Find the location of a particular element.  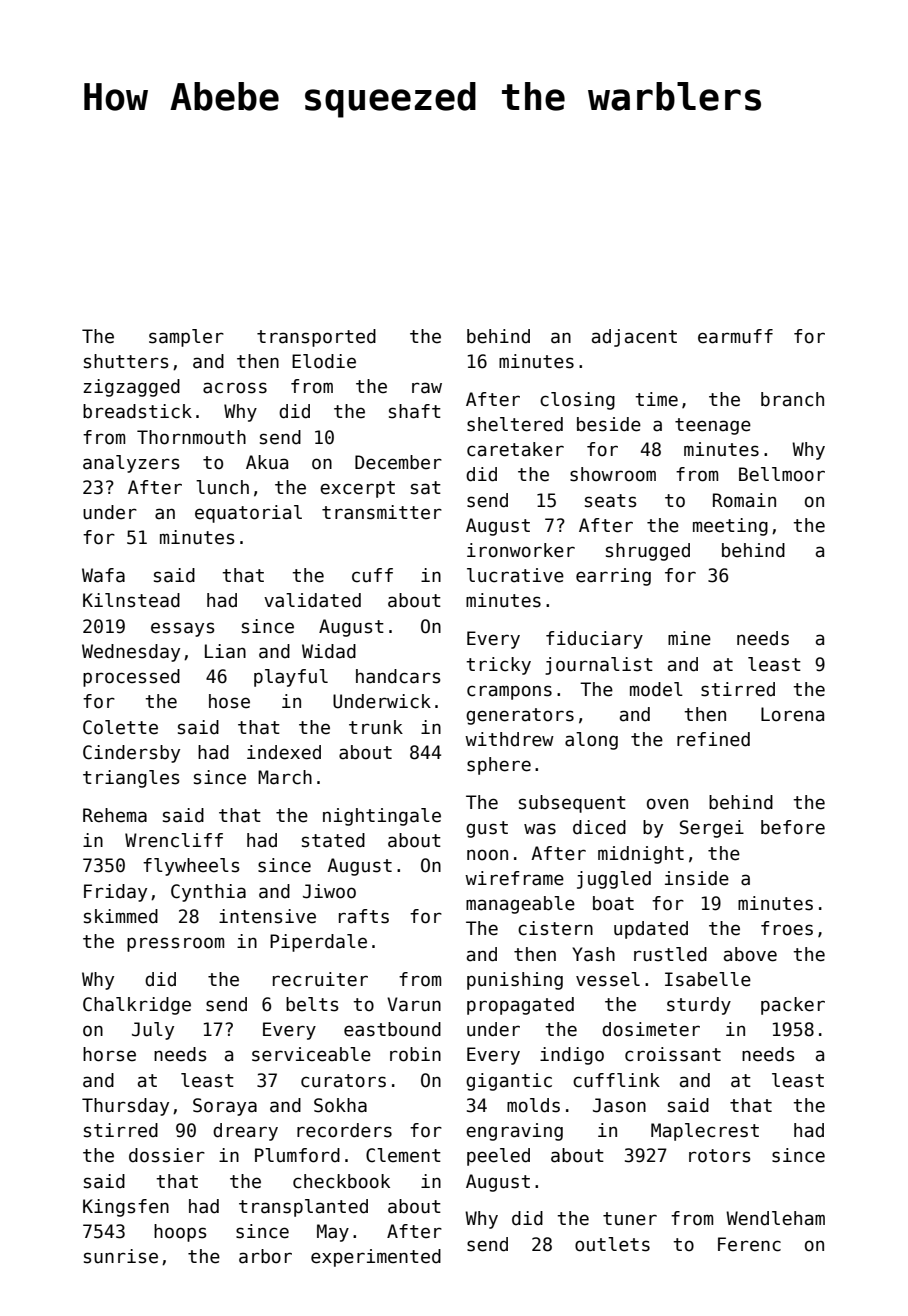

mine is located at coordinates (689, 638).
